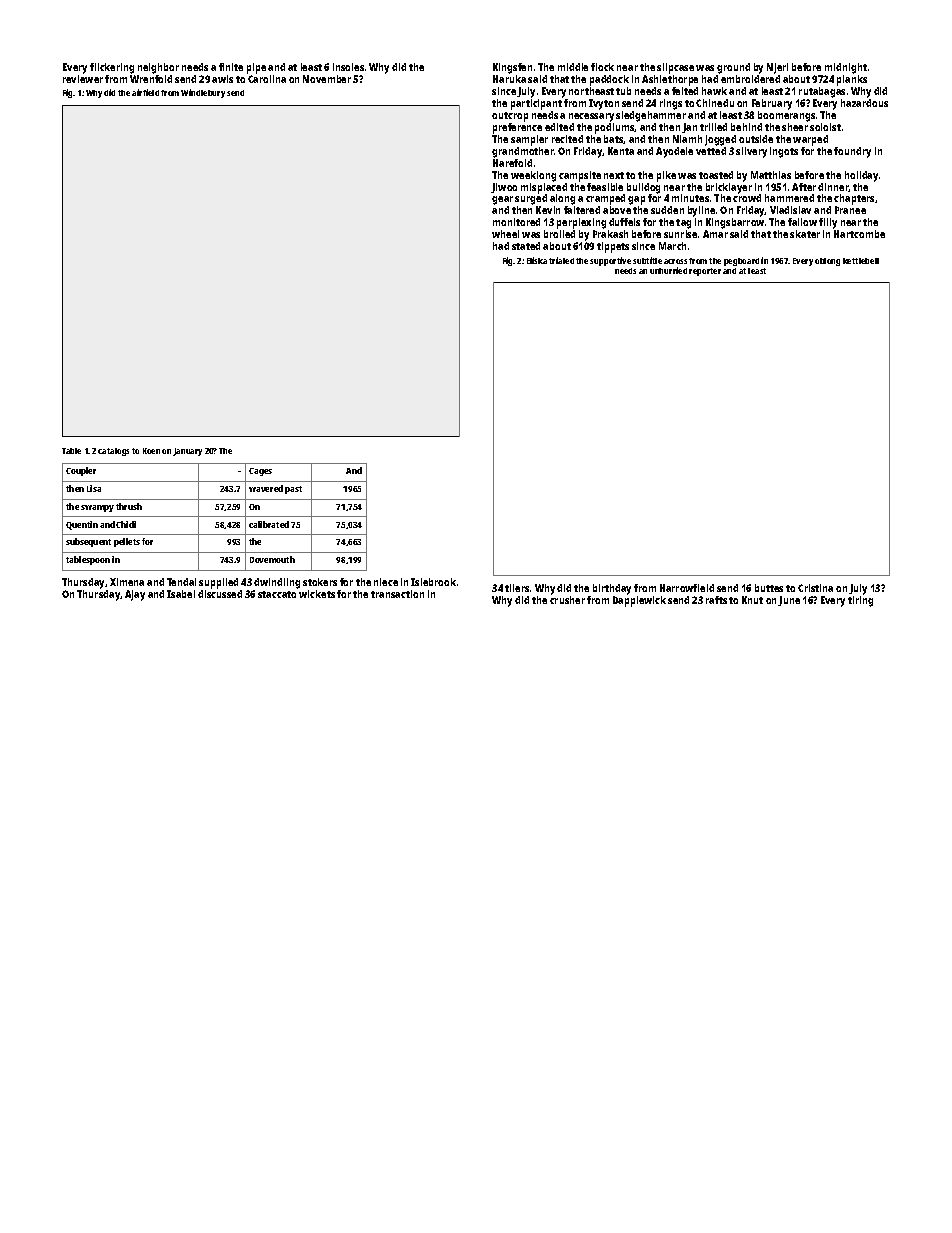 The image size is (952, 1233). What do you see at coordinates (502, 200) in the screenshot?
I see `gear` at bounding box center [502, 200].
